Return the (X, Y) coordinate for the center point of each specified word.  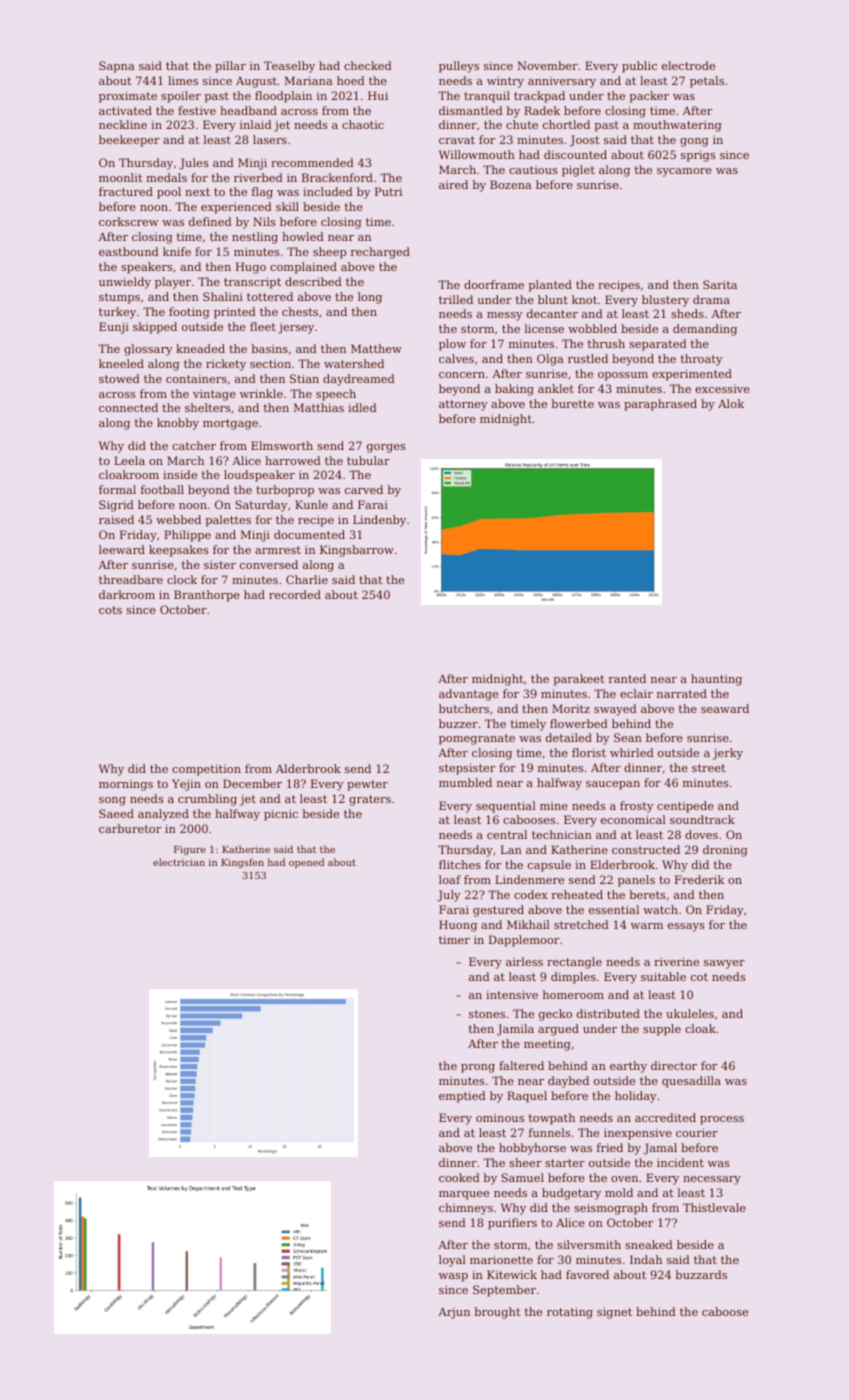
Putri (388, 191)
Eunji (114, 328)
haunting (716, 680)
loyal (452, 1261)
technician (562, 834)
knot (584, 299)
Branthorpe (207, 596)
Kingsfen (242, 863)
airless (524, 961)
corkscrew (128, 221)
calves (456, 358)
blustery (665, 301)
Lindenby (379, 521)
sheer (525, 1162)
